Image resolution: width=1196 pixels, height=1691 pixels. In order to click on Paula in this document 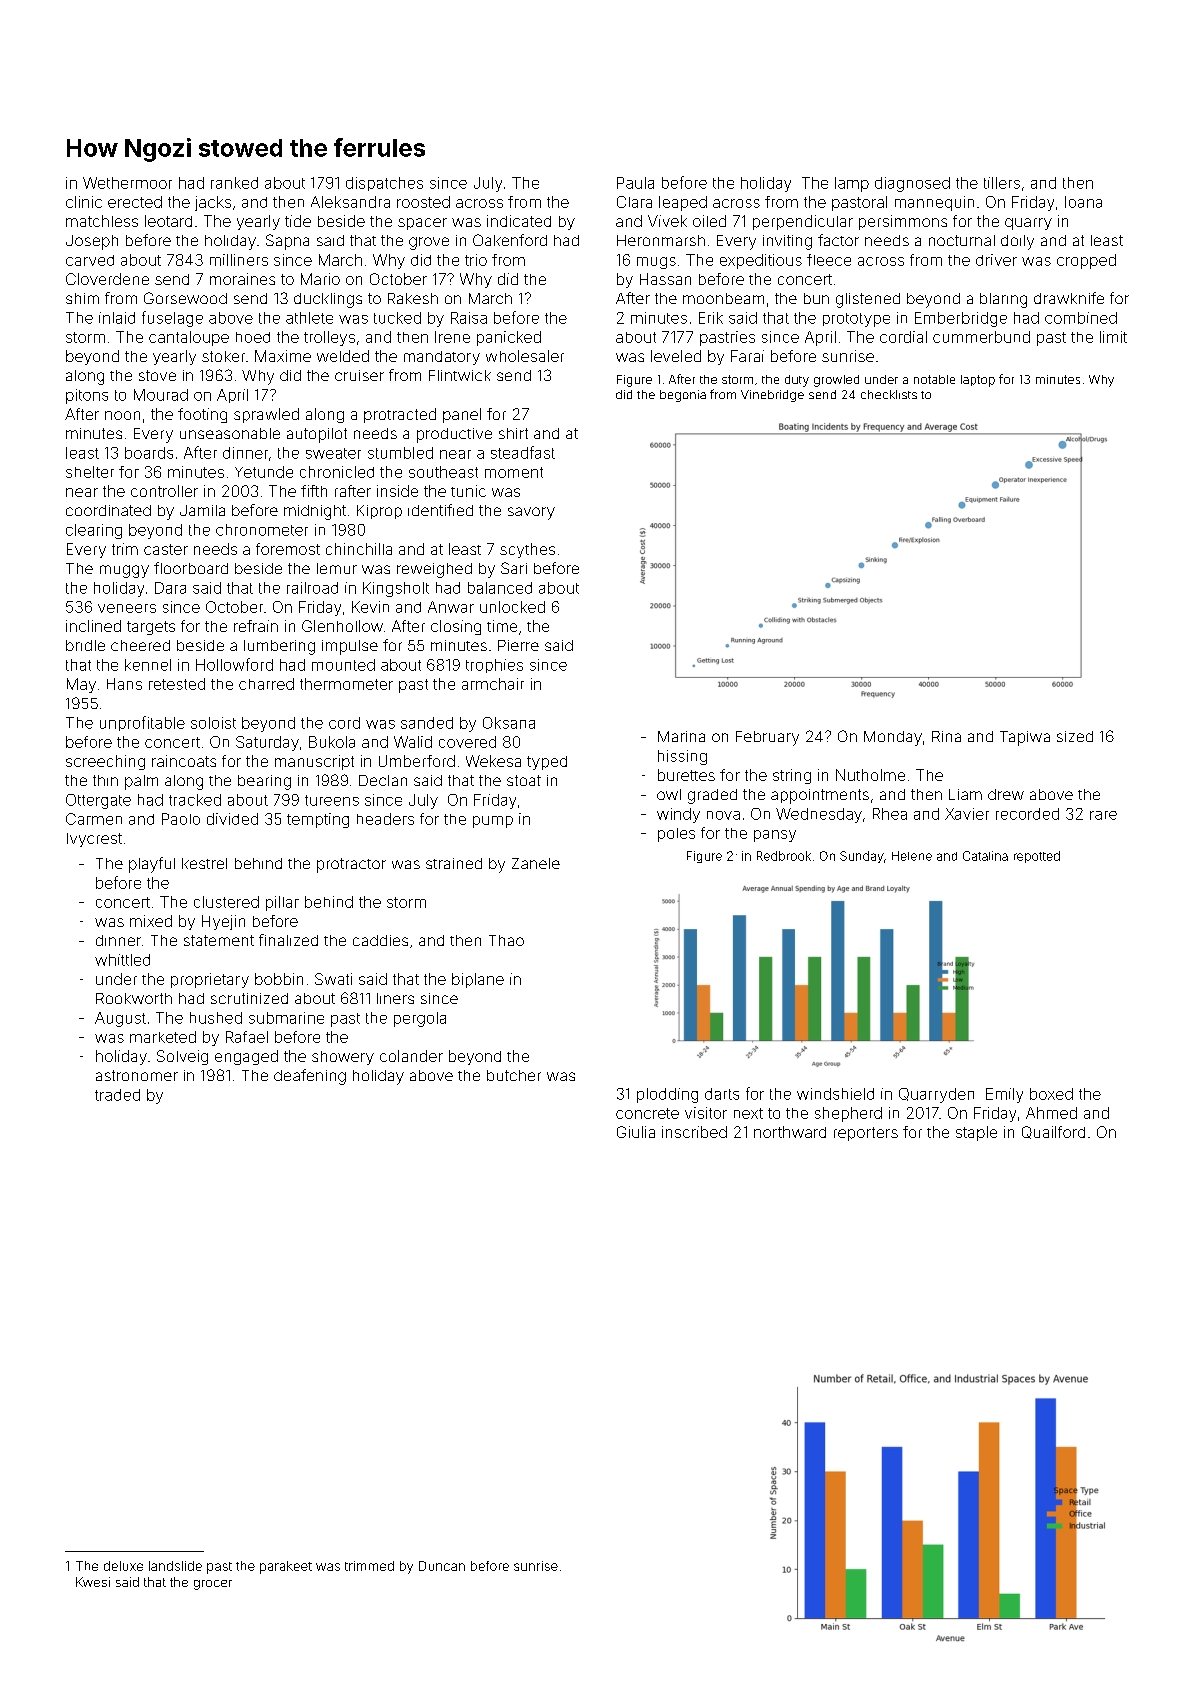, I will do `click(635, 183)`.
